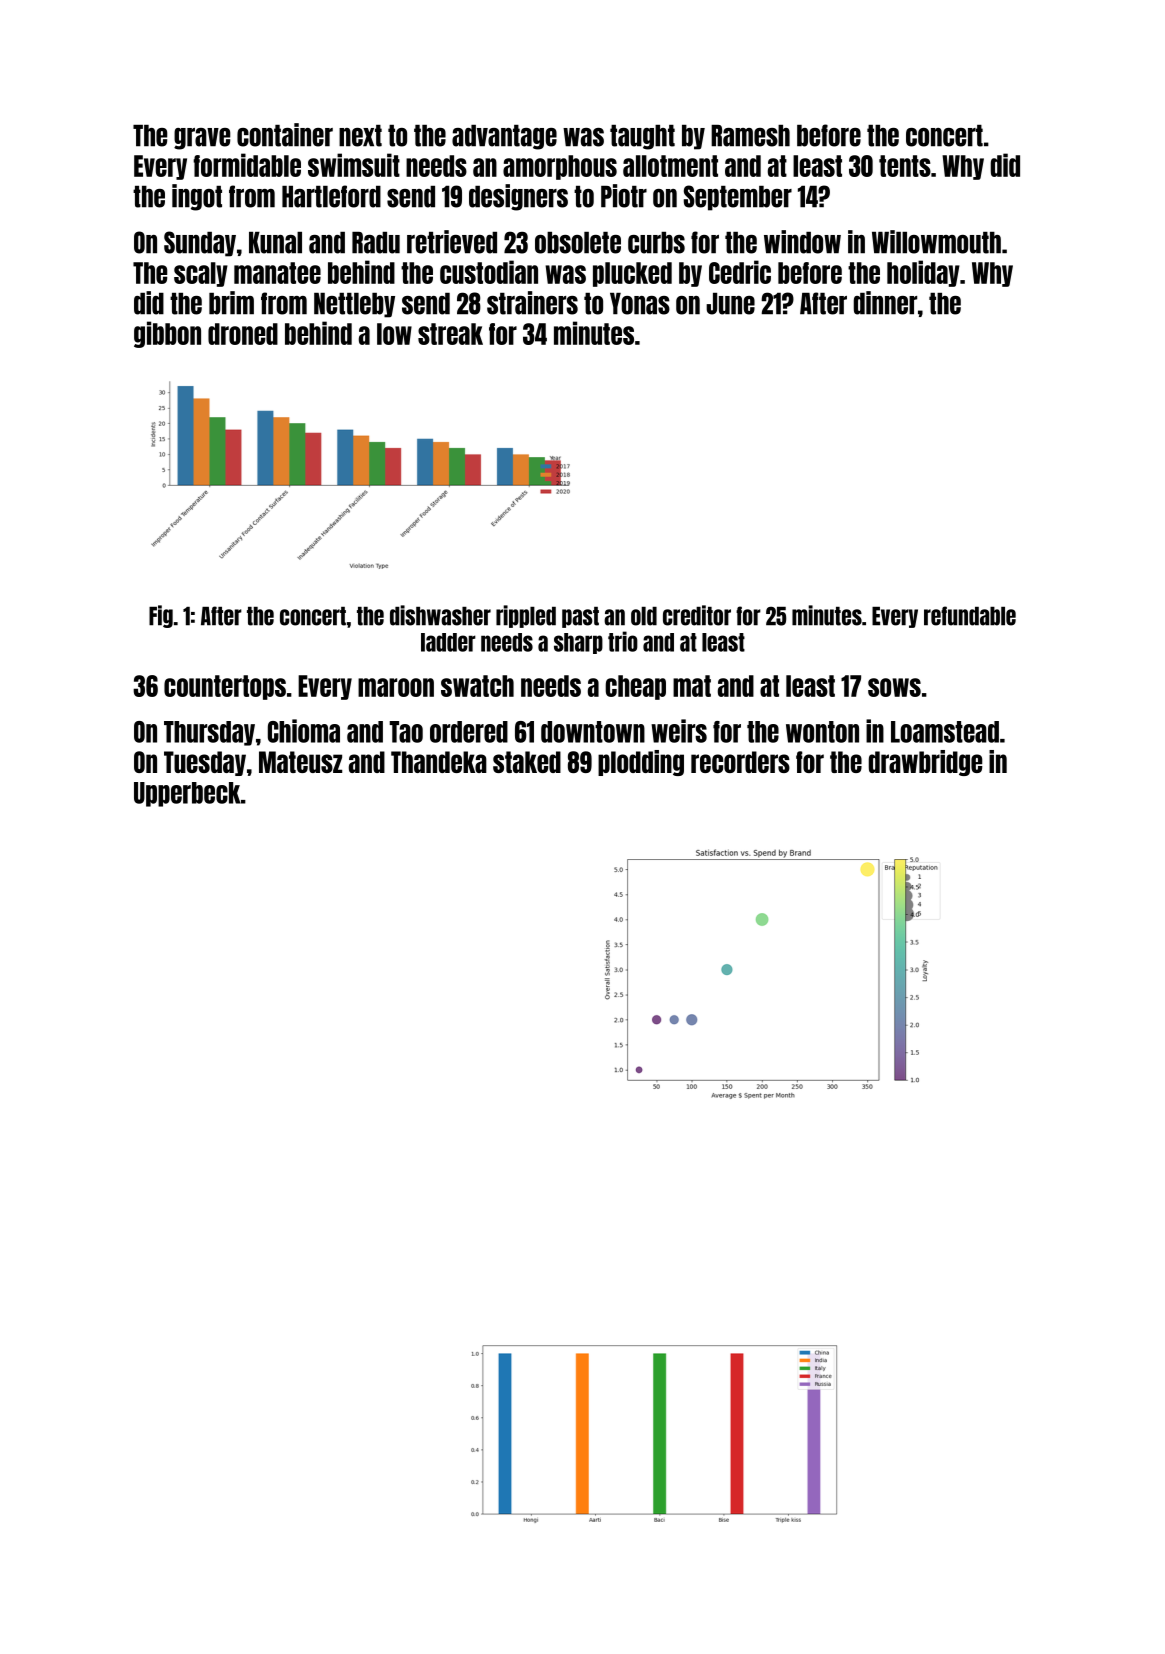 This screenshot has width=1165, height=1654. I want to click on old, so click(644, 616).
